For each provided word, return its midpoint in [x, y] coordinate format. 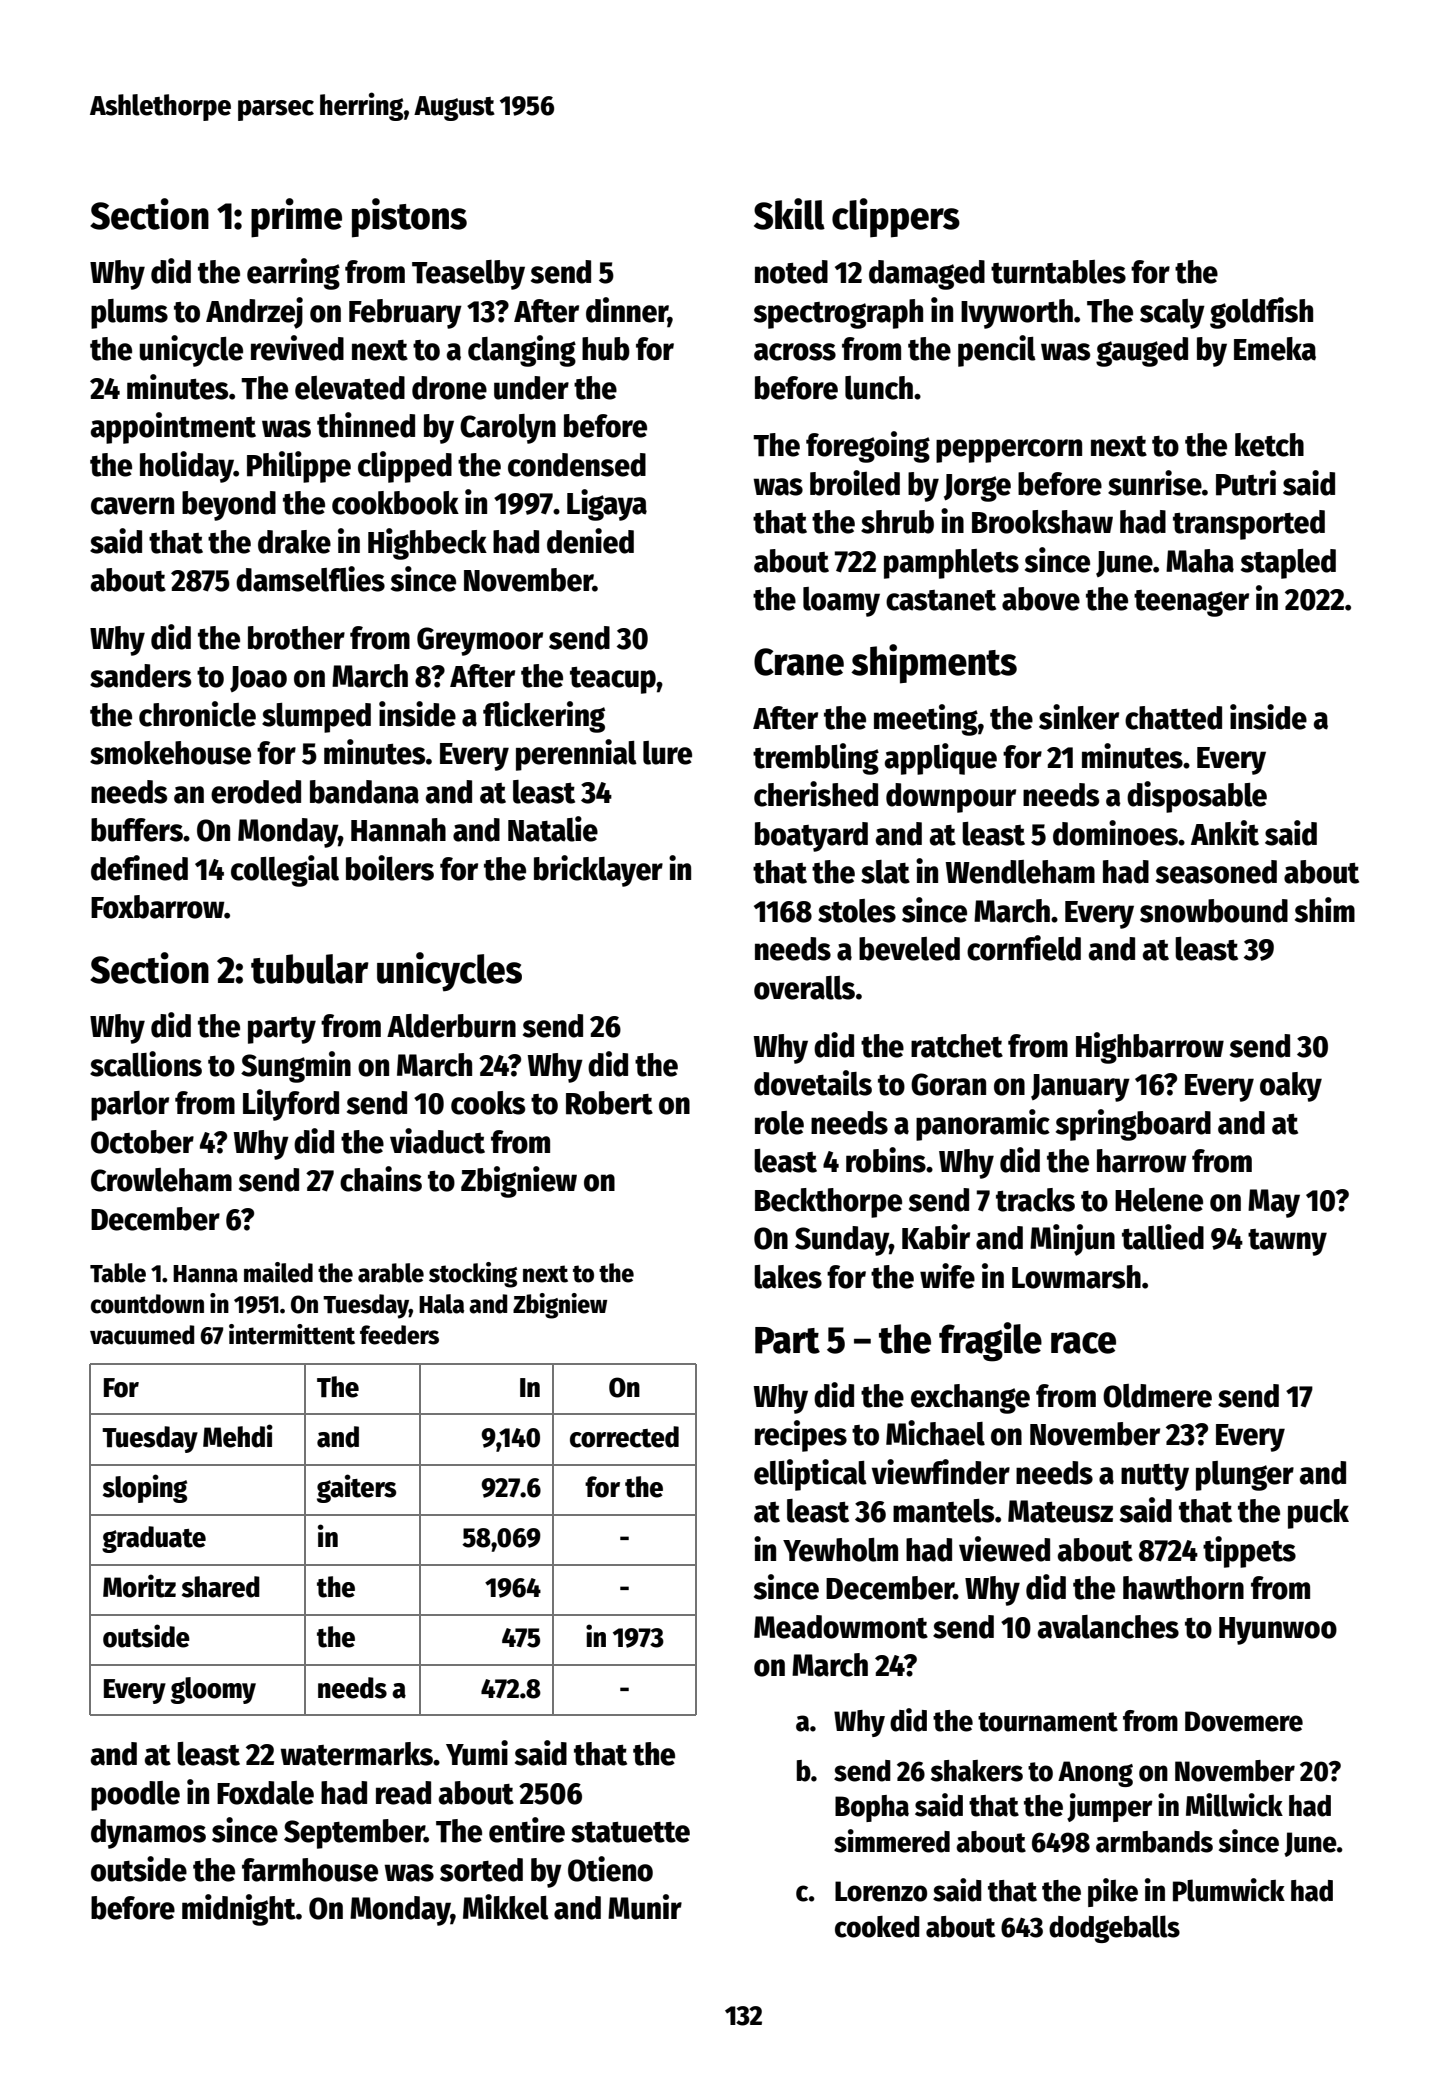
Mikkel [506, 1907]
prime [296, 218]
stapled [1288, 564]
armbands [1154, 1842]
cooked [877, 1927]
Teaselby [468, 275]
